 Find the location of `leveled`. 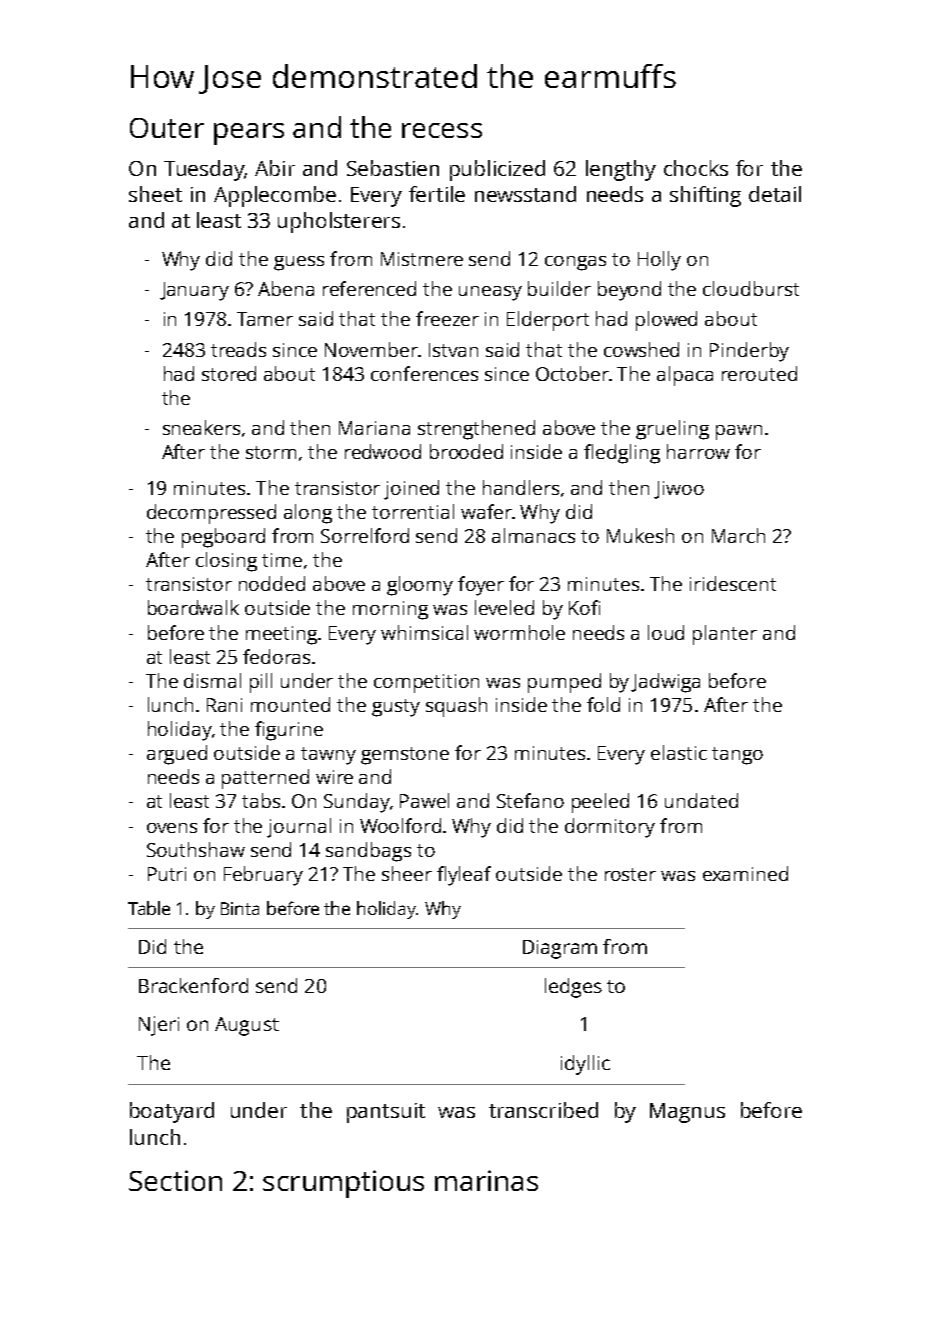

leveled is located at coordinates (504, 607).
